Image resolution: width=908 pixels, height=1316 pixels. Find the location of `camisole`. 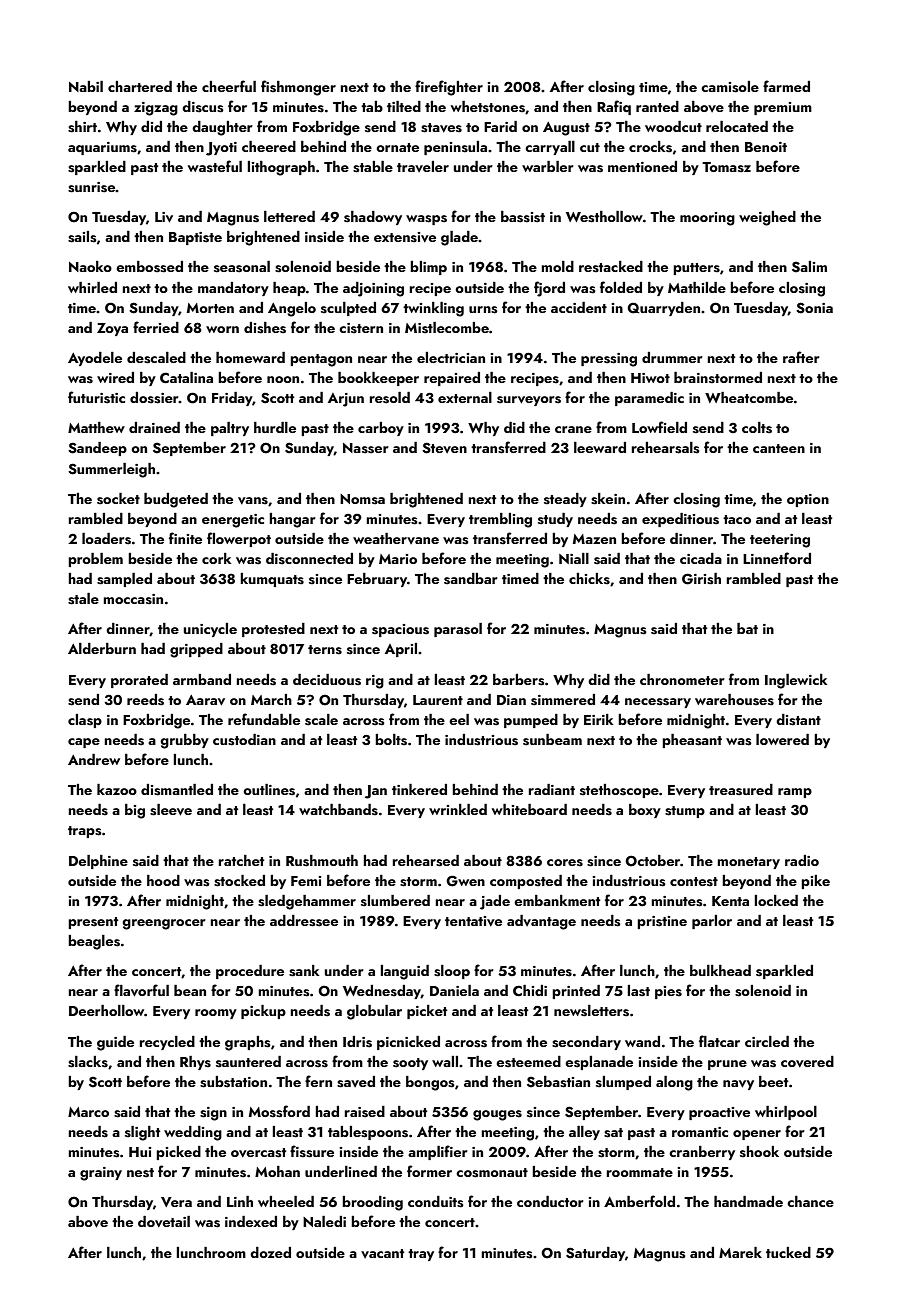

camisole is located at coordinates (730, 87).
